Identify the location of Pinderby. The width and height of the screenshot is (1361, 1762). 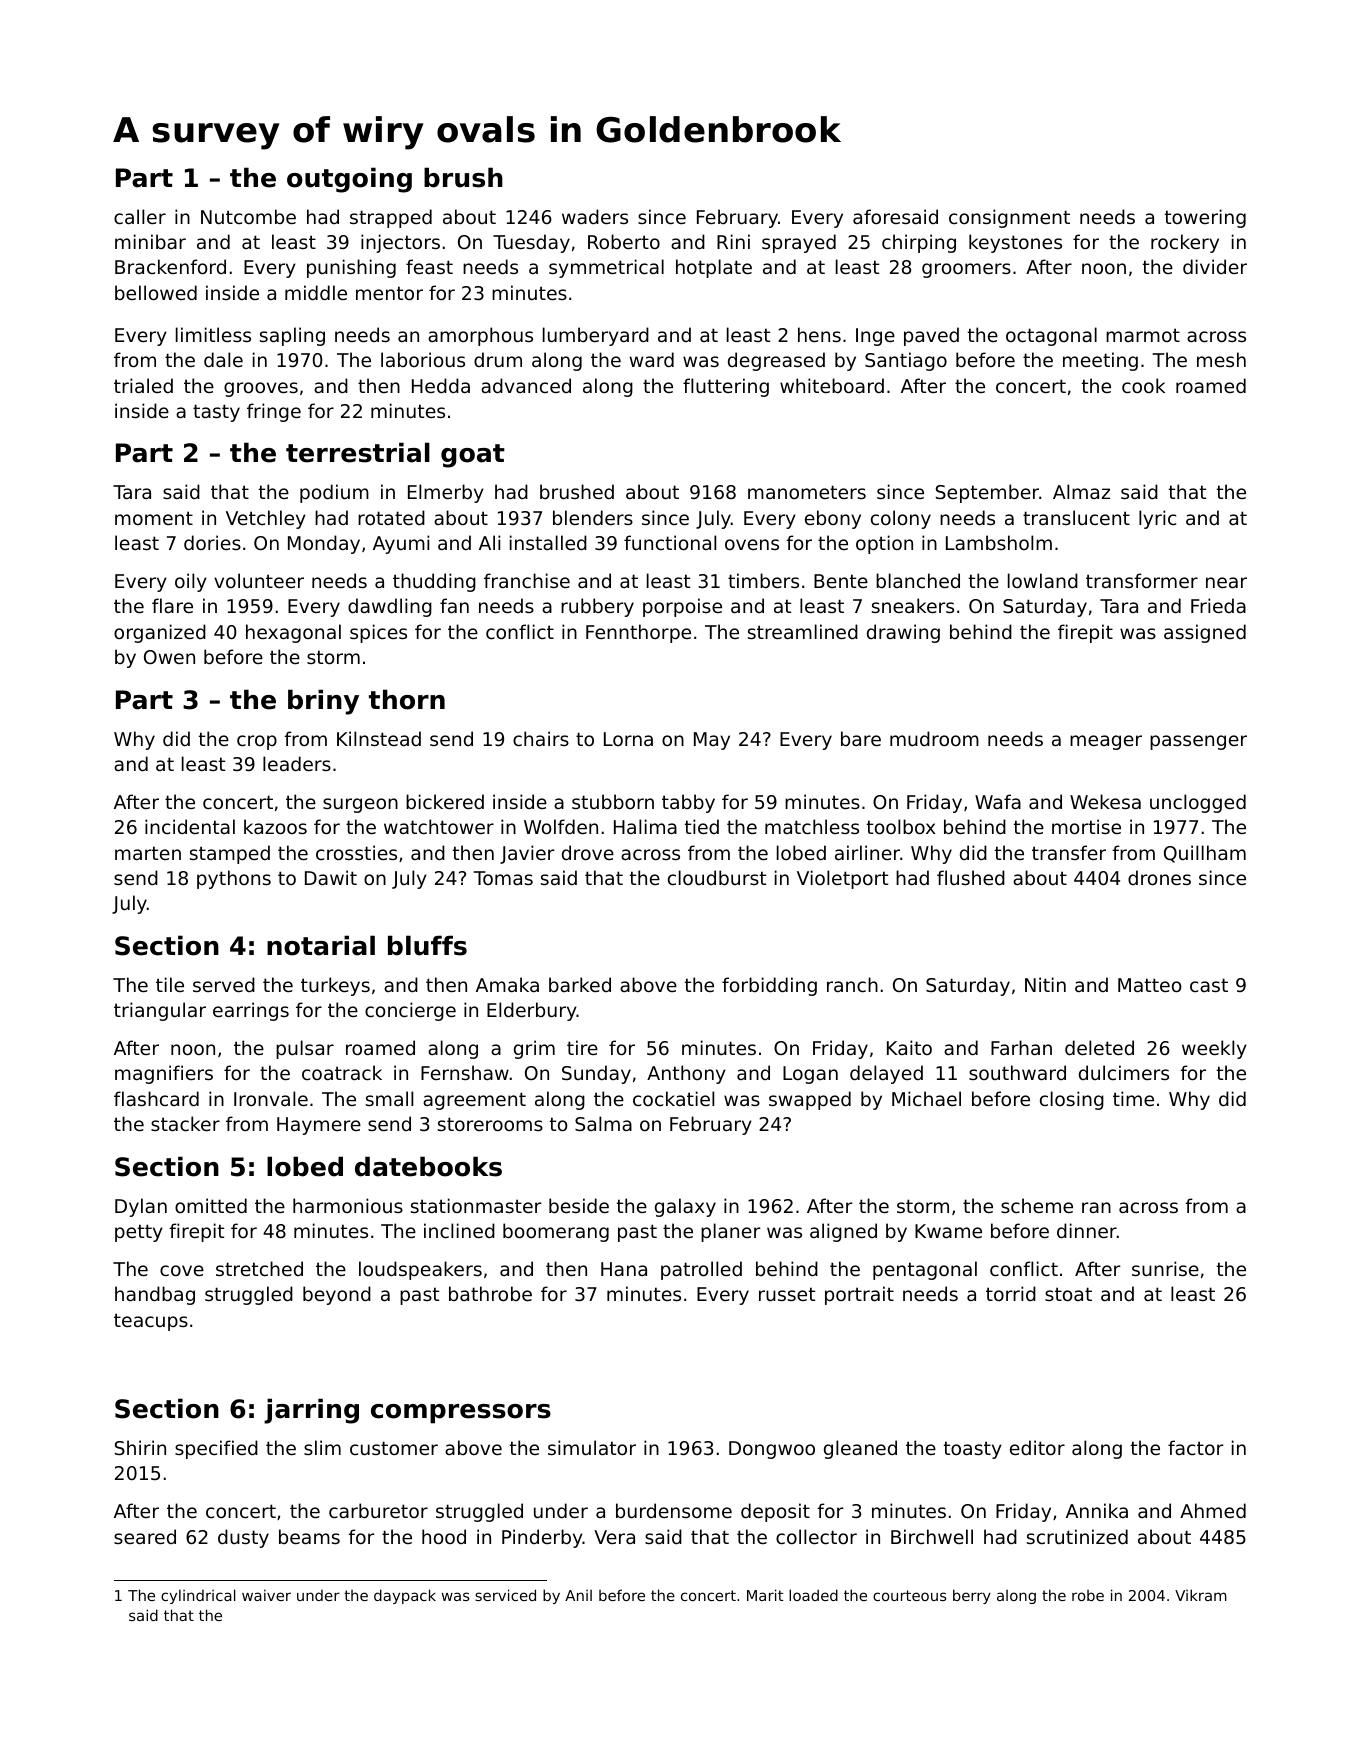
(542, 1538).
